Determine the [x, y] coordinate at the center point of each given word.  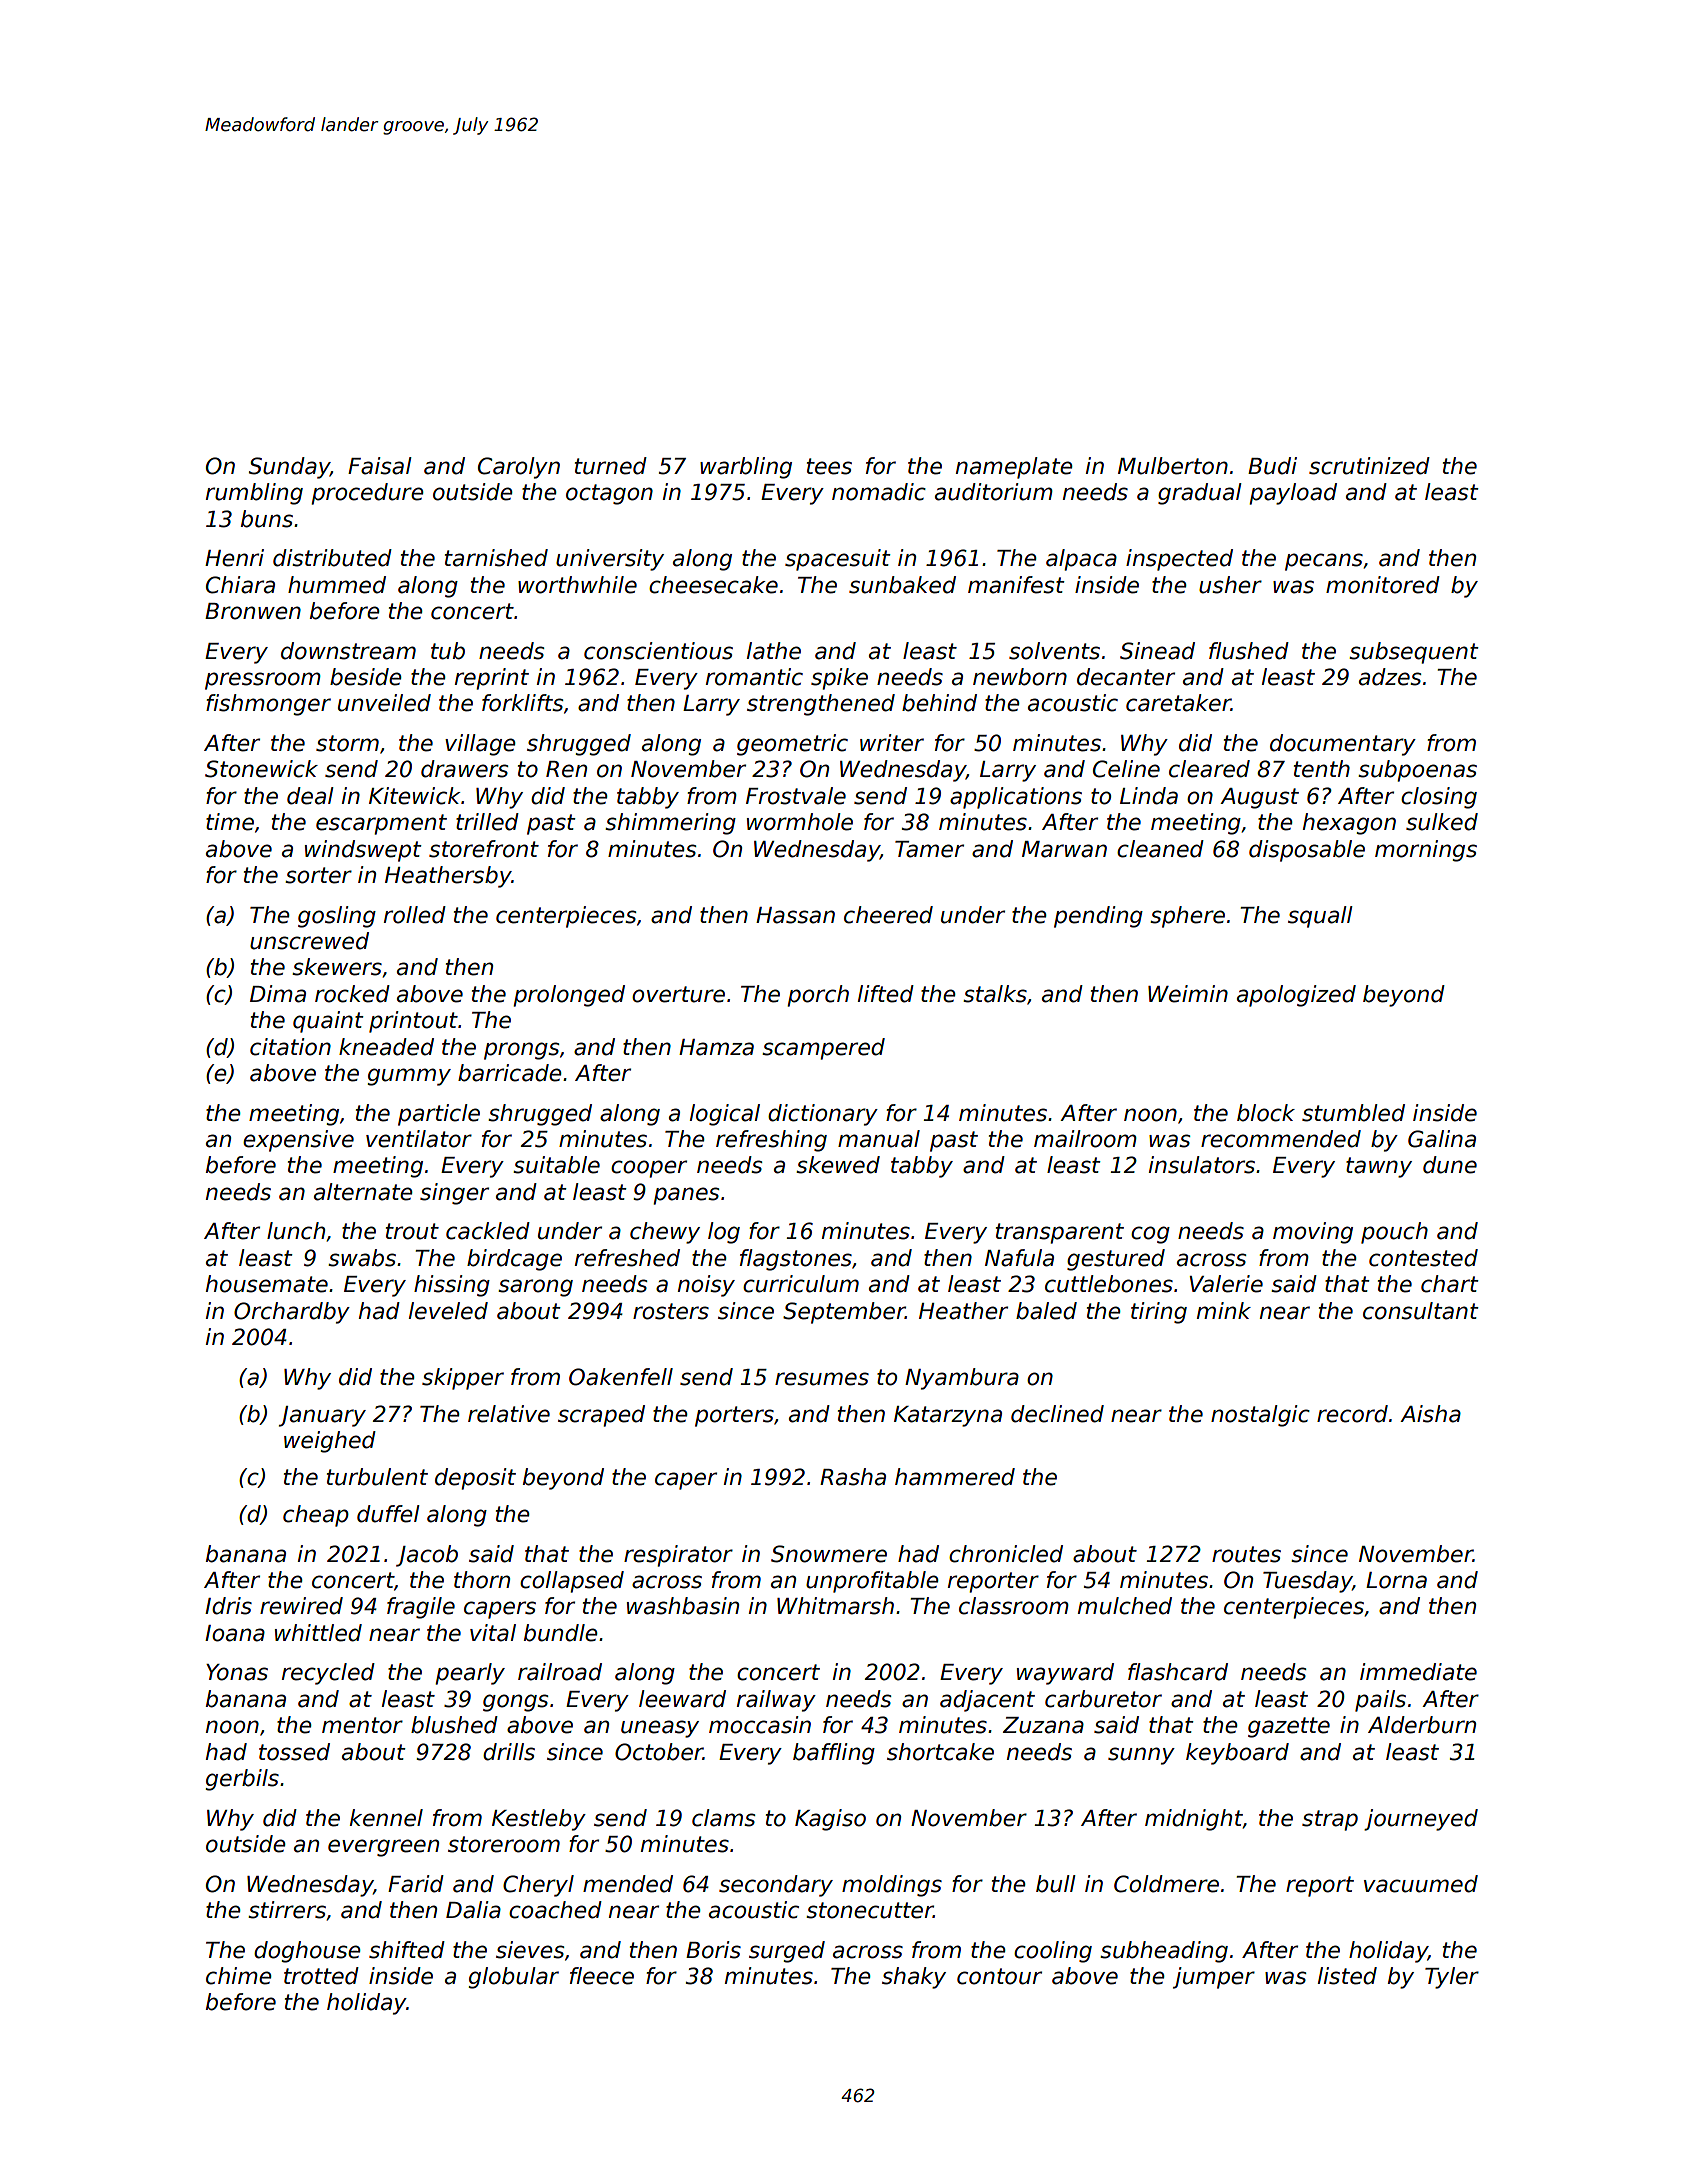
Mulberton [1173, 466]
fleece [602, 1976]
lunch [296, 1231]
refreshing [771, 1141]
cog [1150, 1235]
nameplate [1014, 468]
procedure [367, 494]
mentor [362, 1725]
